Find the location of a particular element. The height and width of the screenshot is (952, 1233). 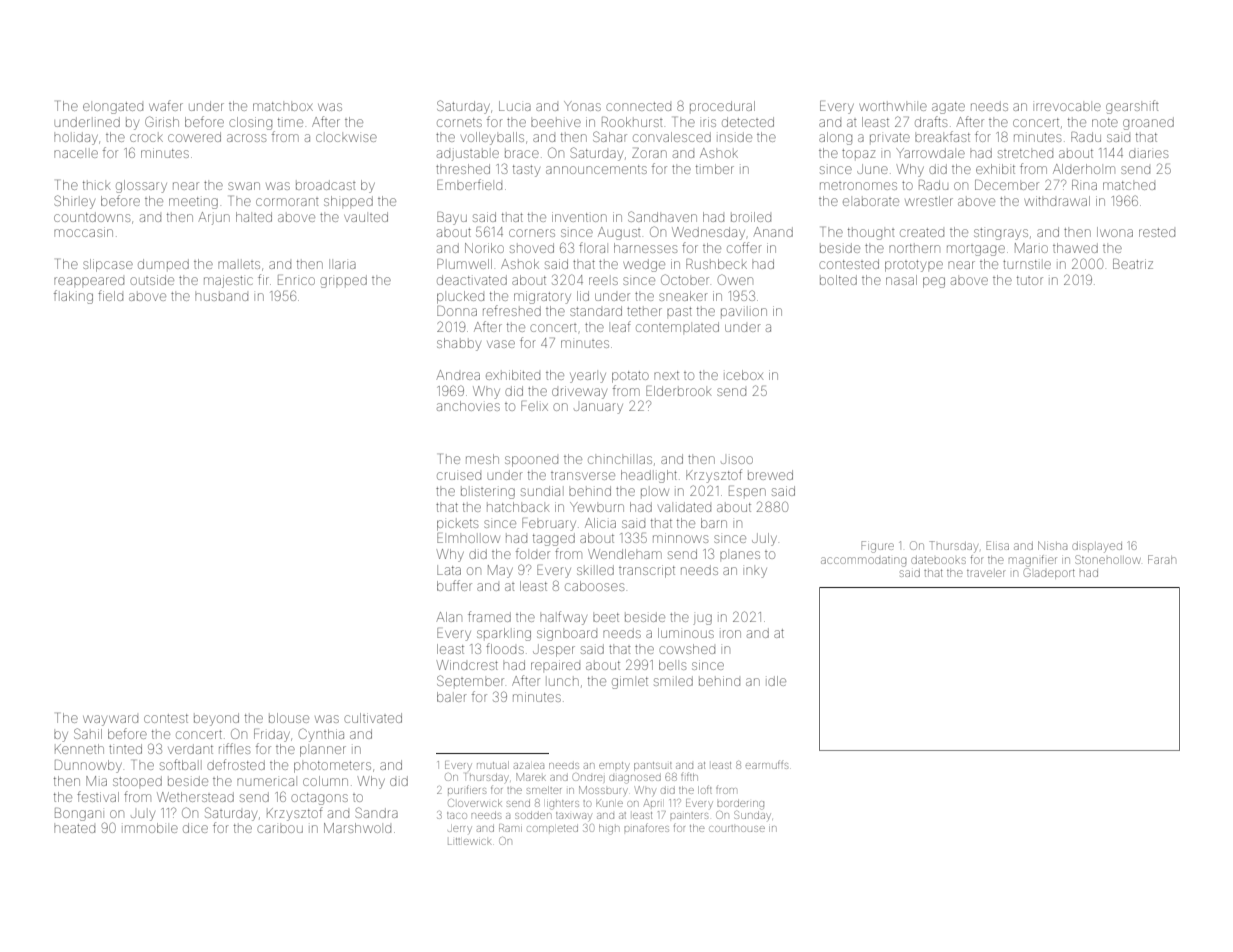

broadcast is located at coordinates (326, 185).
